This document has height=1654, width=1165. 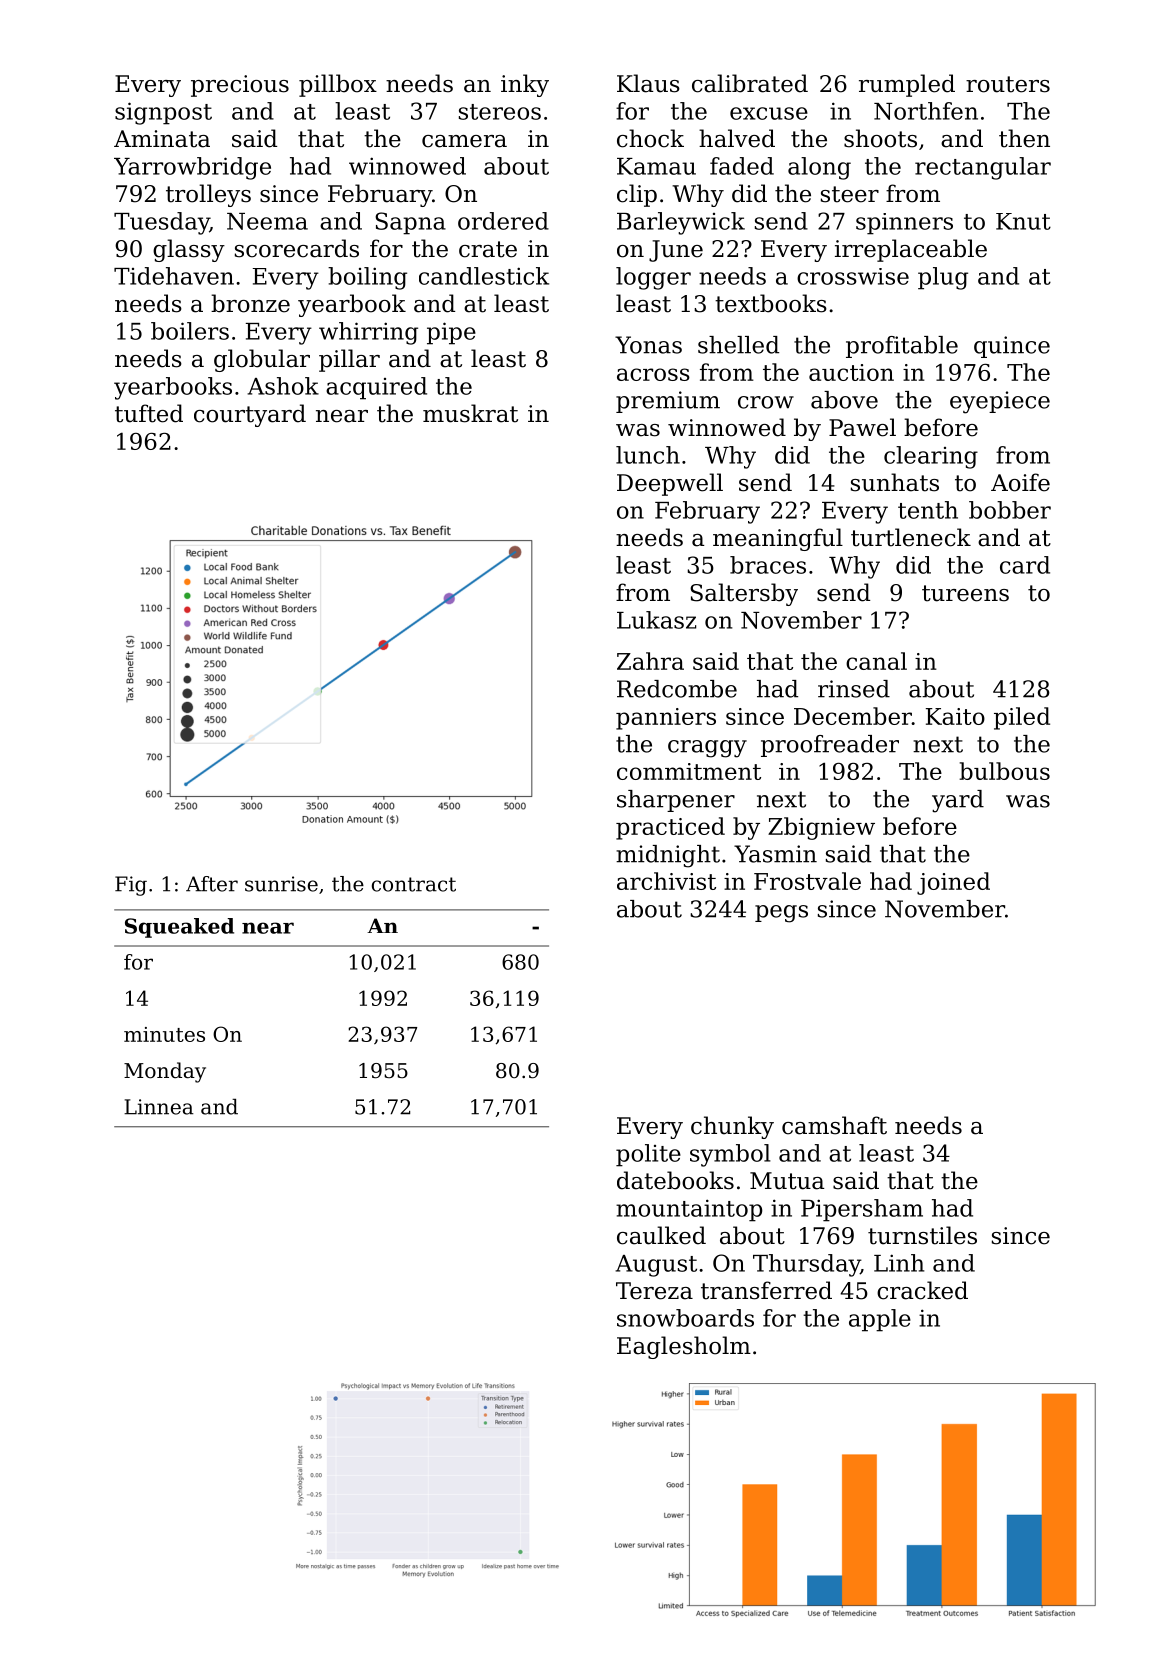 I want to click on Ashok, so click(x=283, y=386).
